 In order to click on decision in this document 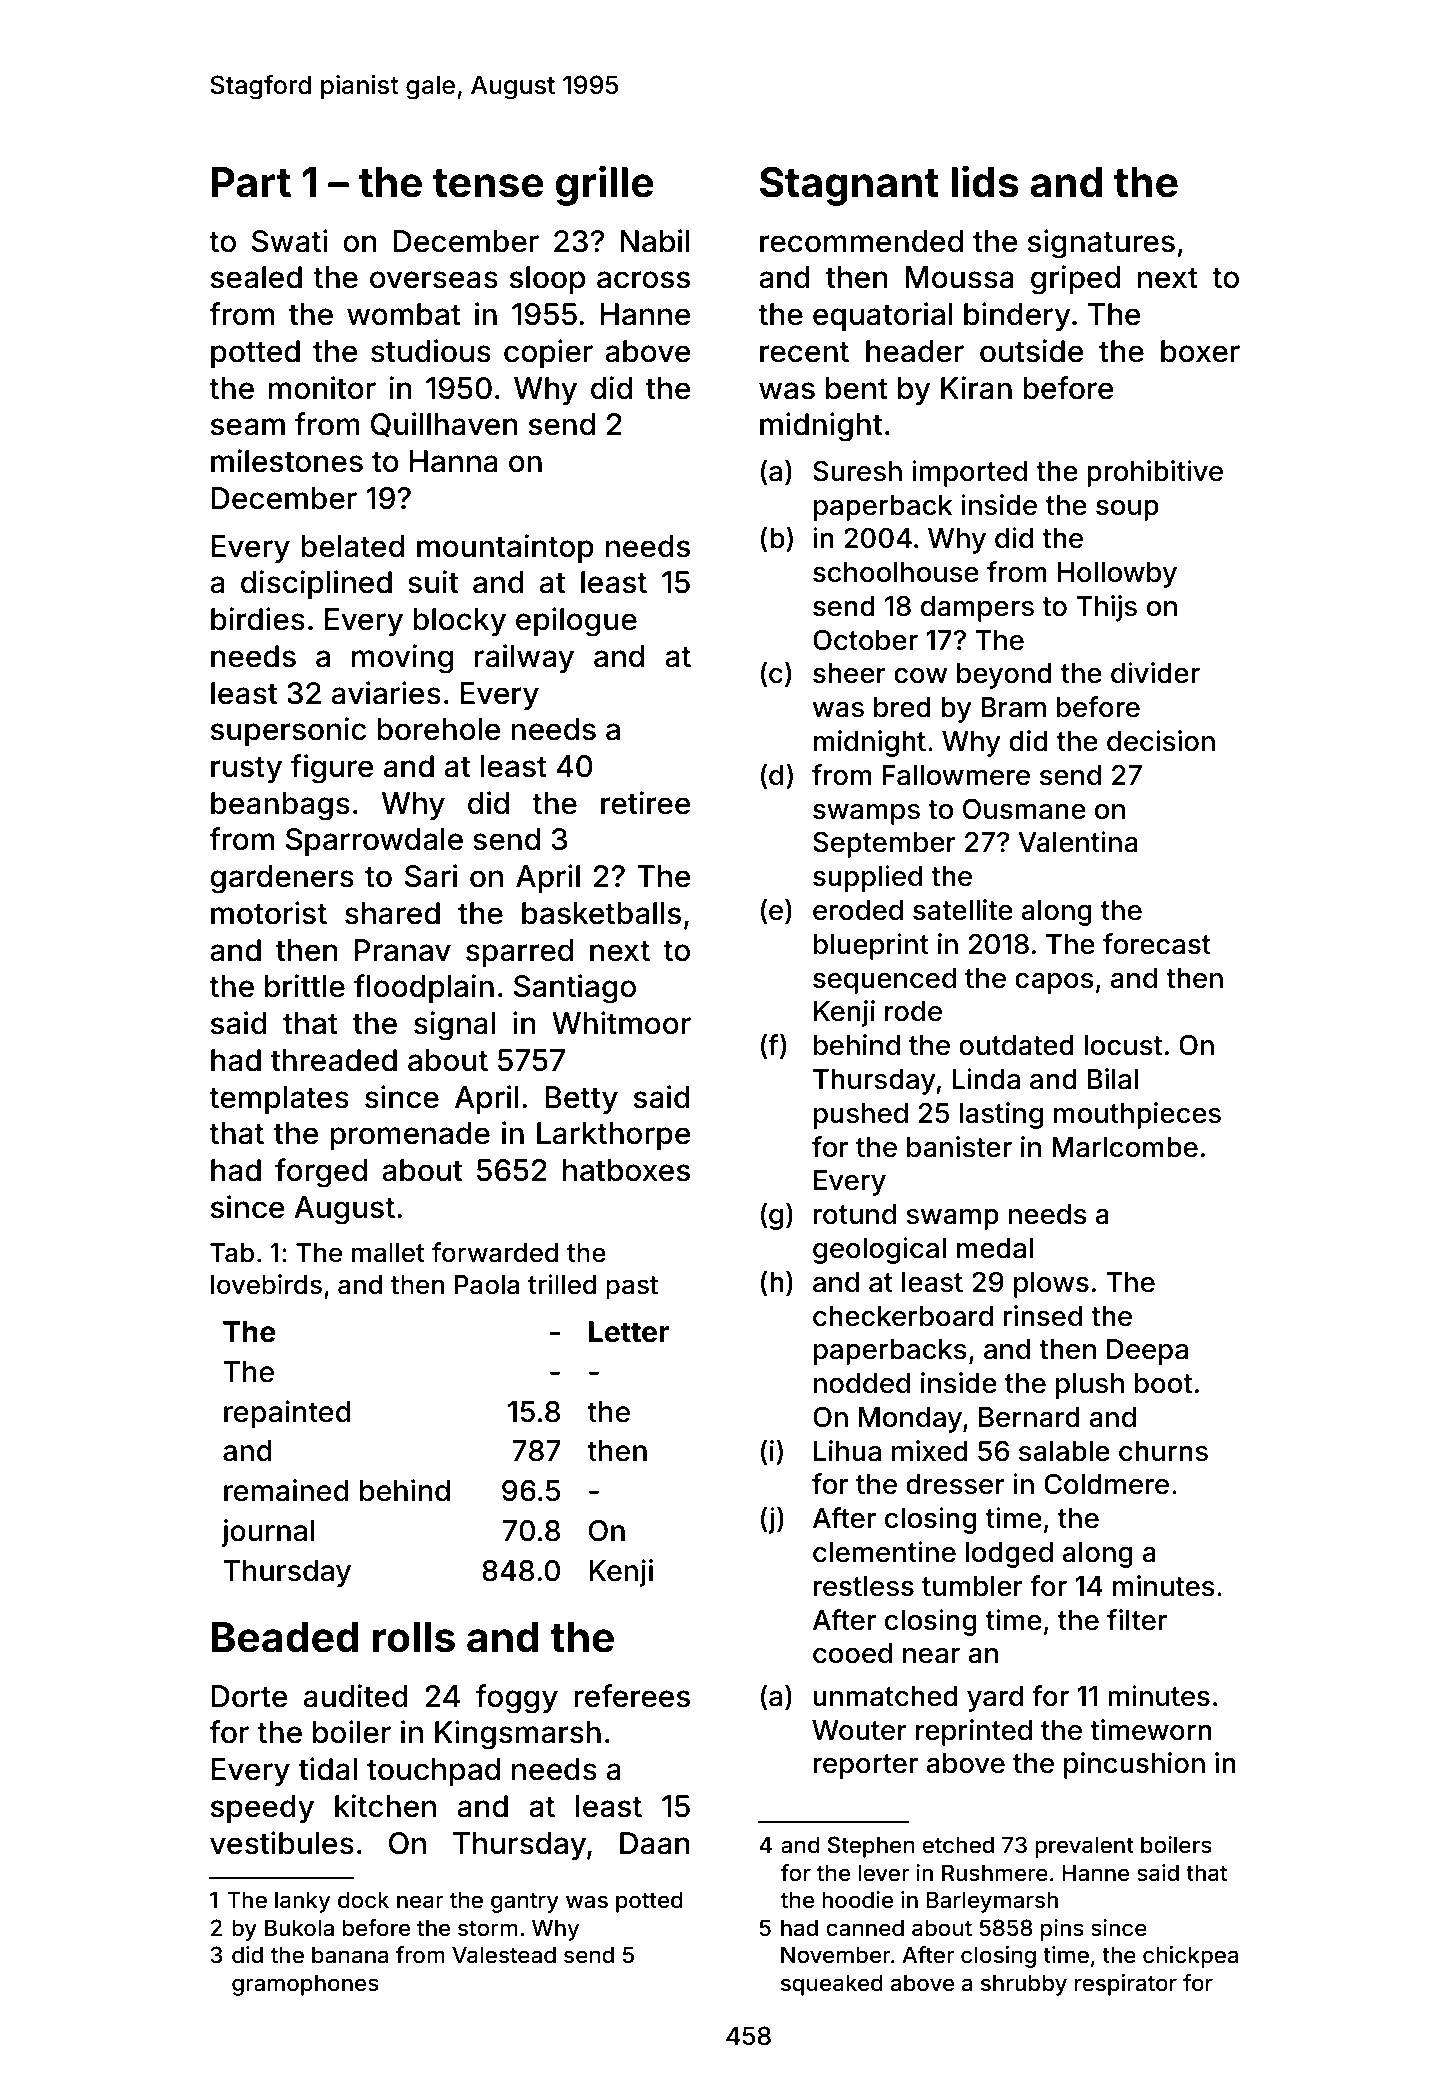, I will do `click(1161, 741)`.
